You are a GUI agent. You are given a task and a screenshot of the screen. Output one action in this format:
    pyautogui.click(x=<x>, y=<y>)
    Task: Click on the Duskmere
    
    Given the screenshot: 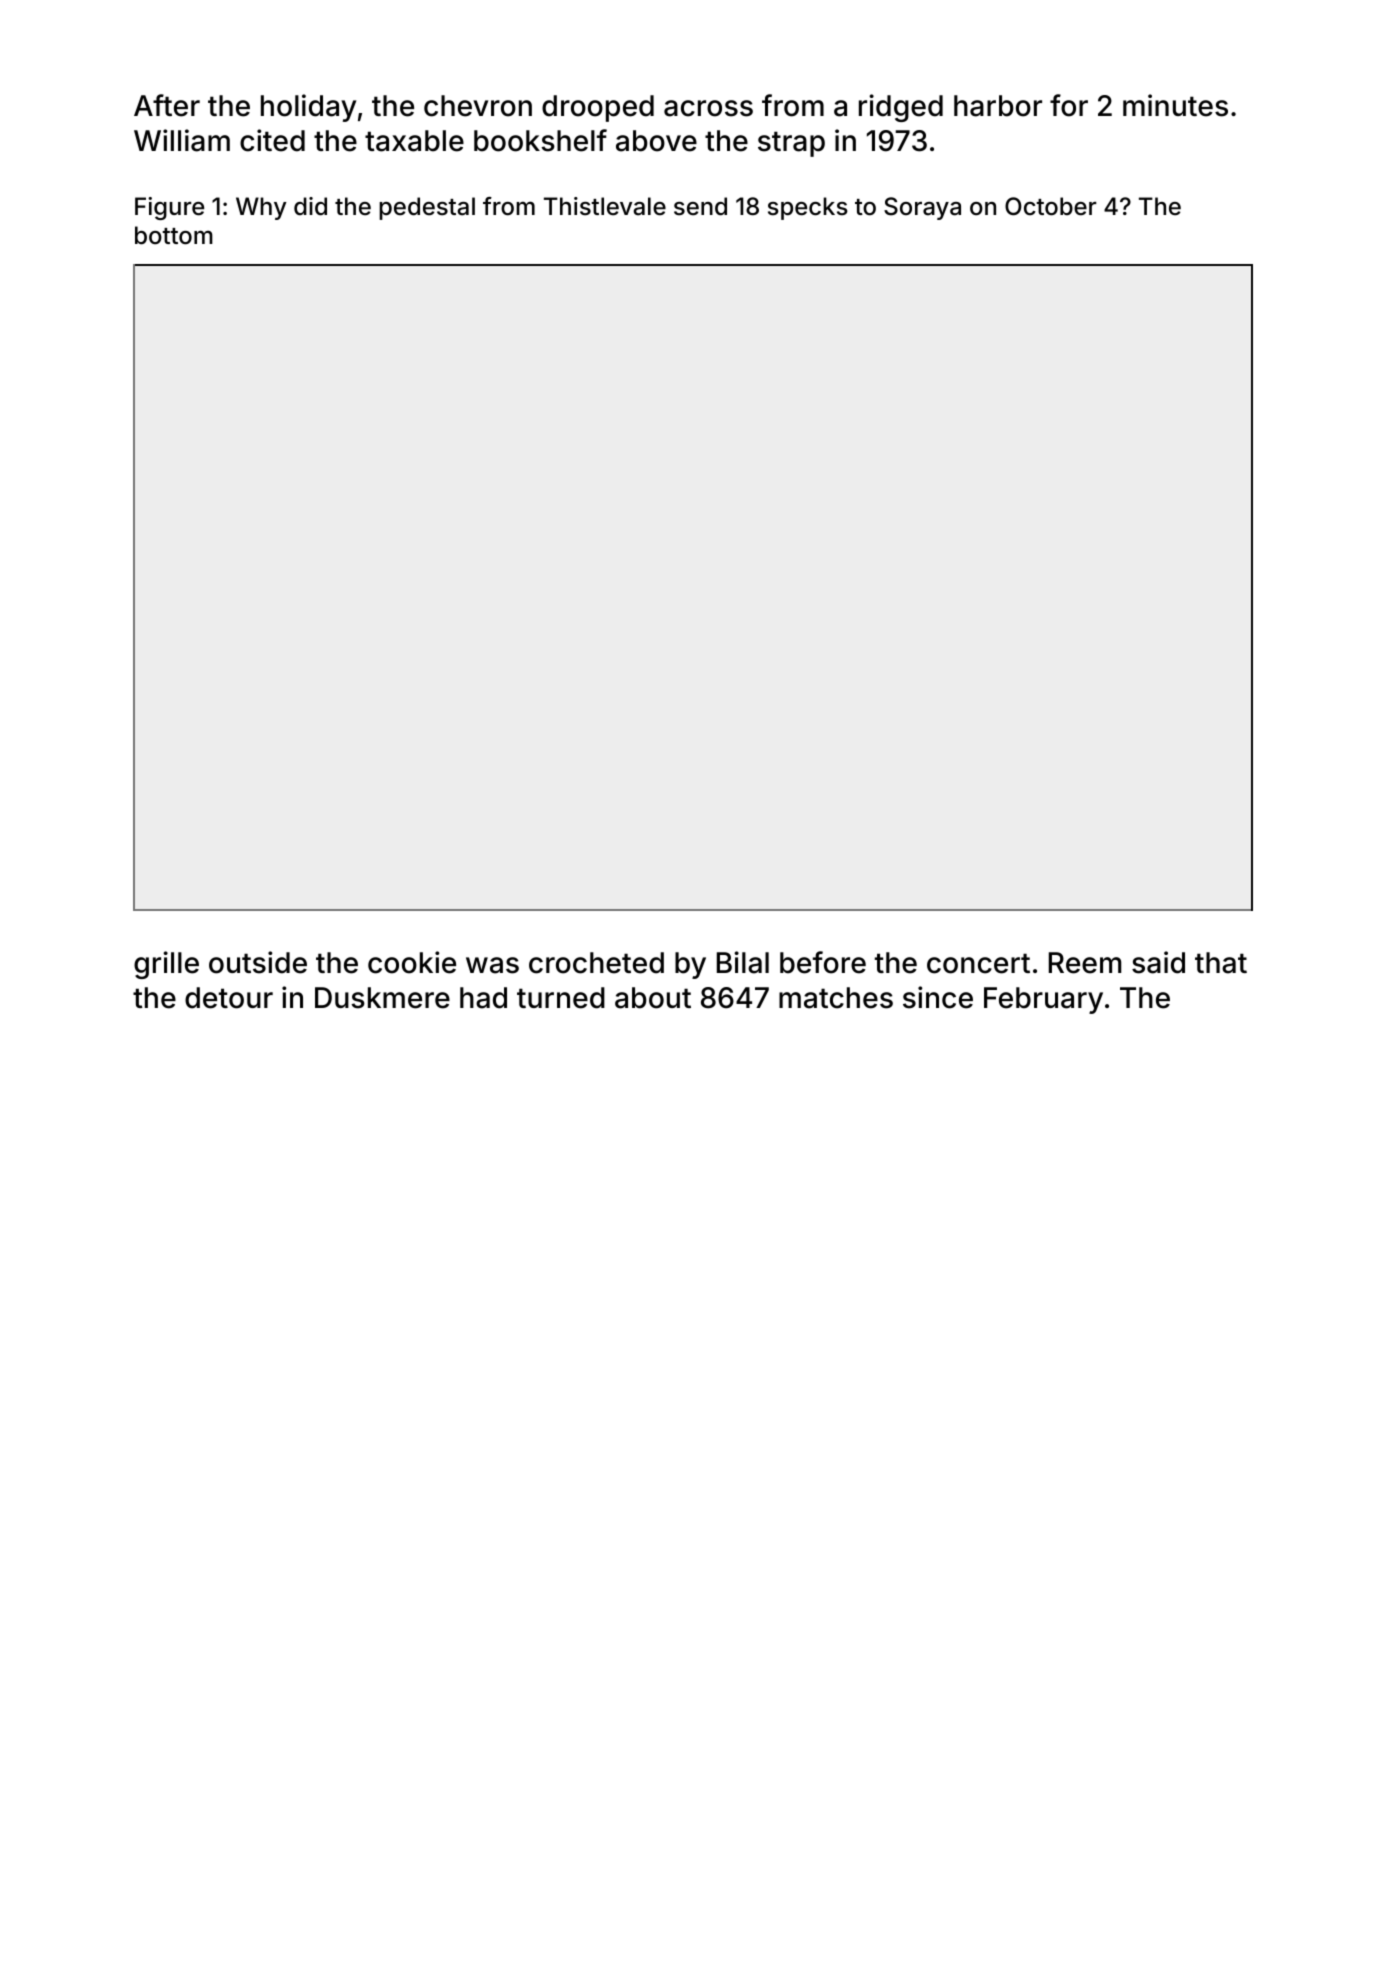 What is the action you would take?
    pyautogui.click(x=382, y=998)
